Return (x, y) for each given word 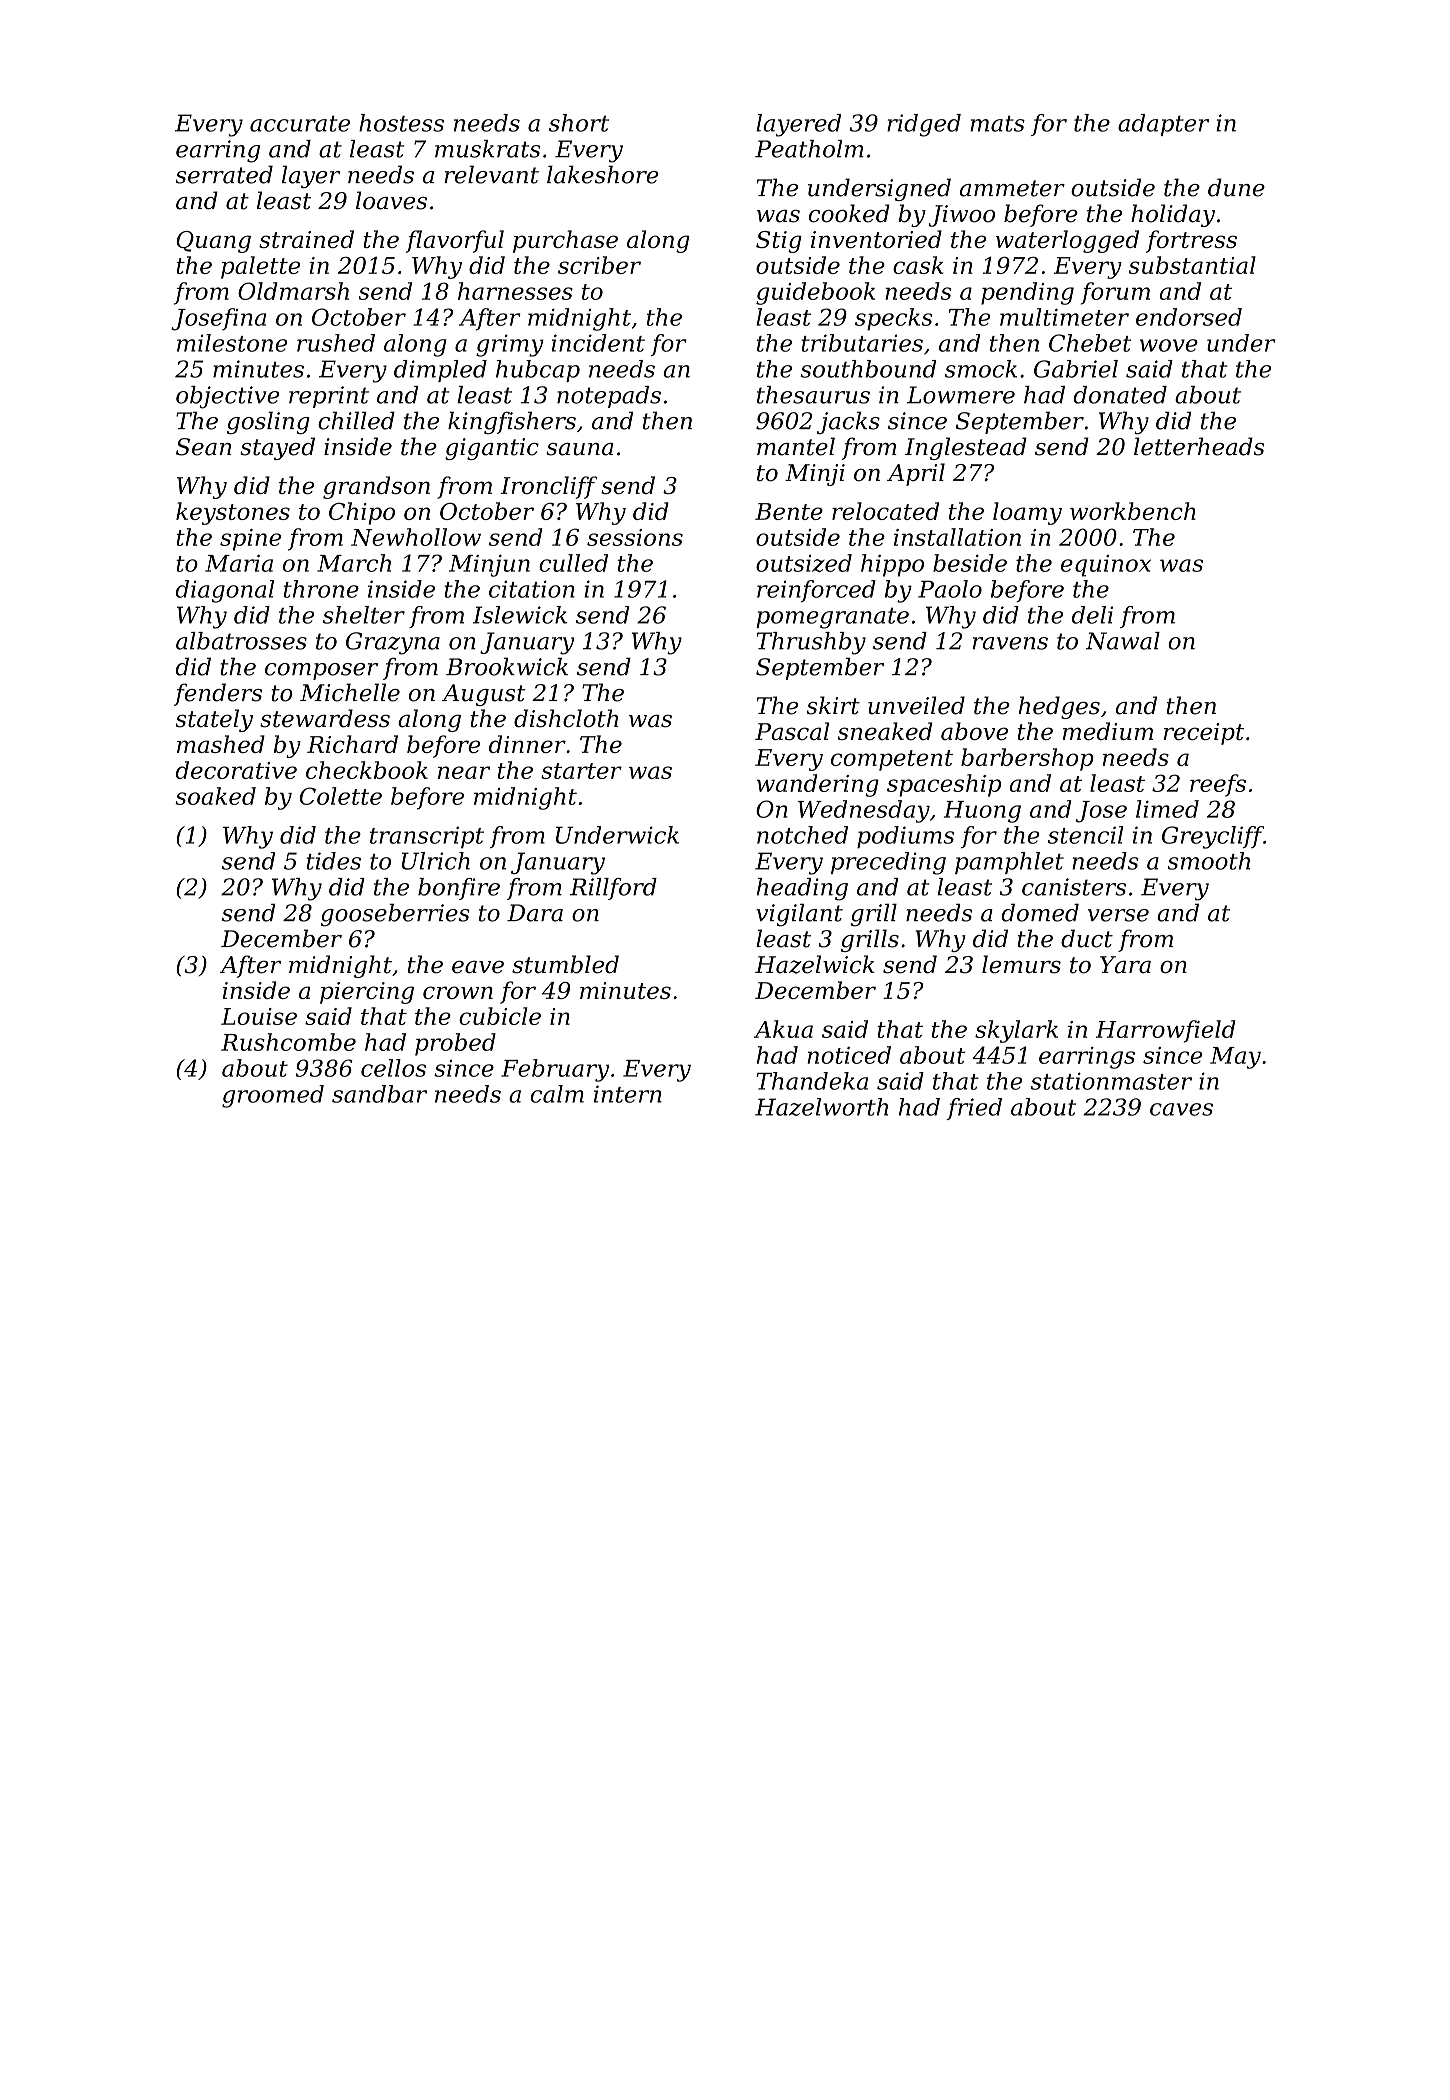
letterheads (1199, 446)
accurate (300, 124)
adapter (1163, 125)
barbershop (1027, 759)
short (579, 123)
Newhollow (416, 537)
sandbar (379, 1094)
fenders (218, 694)
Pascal (792, 731)
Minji (815, 475)
